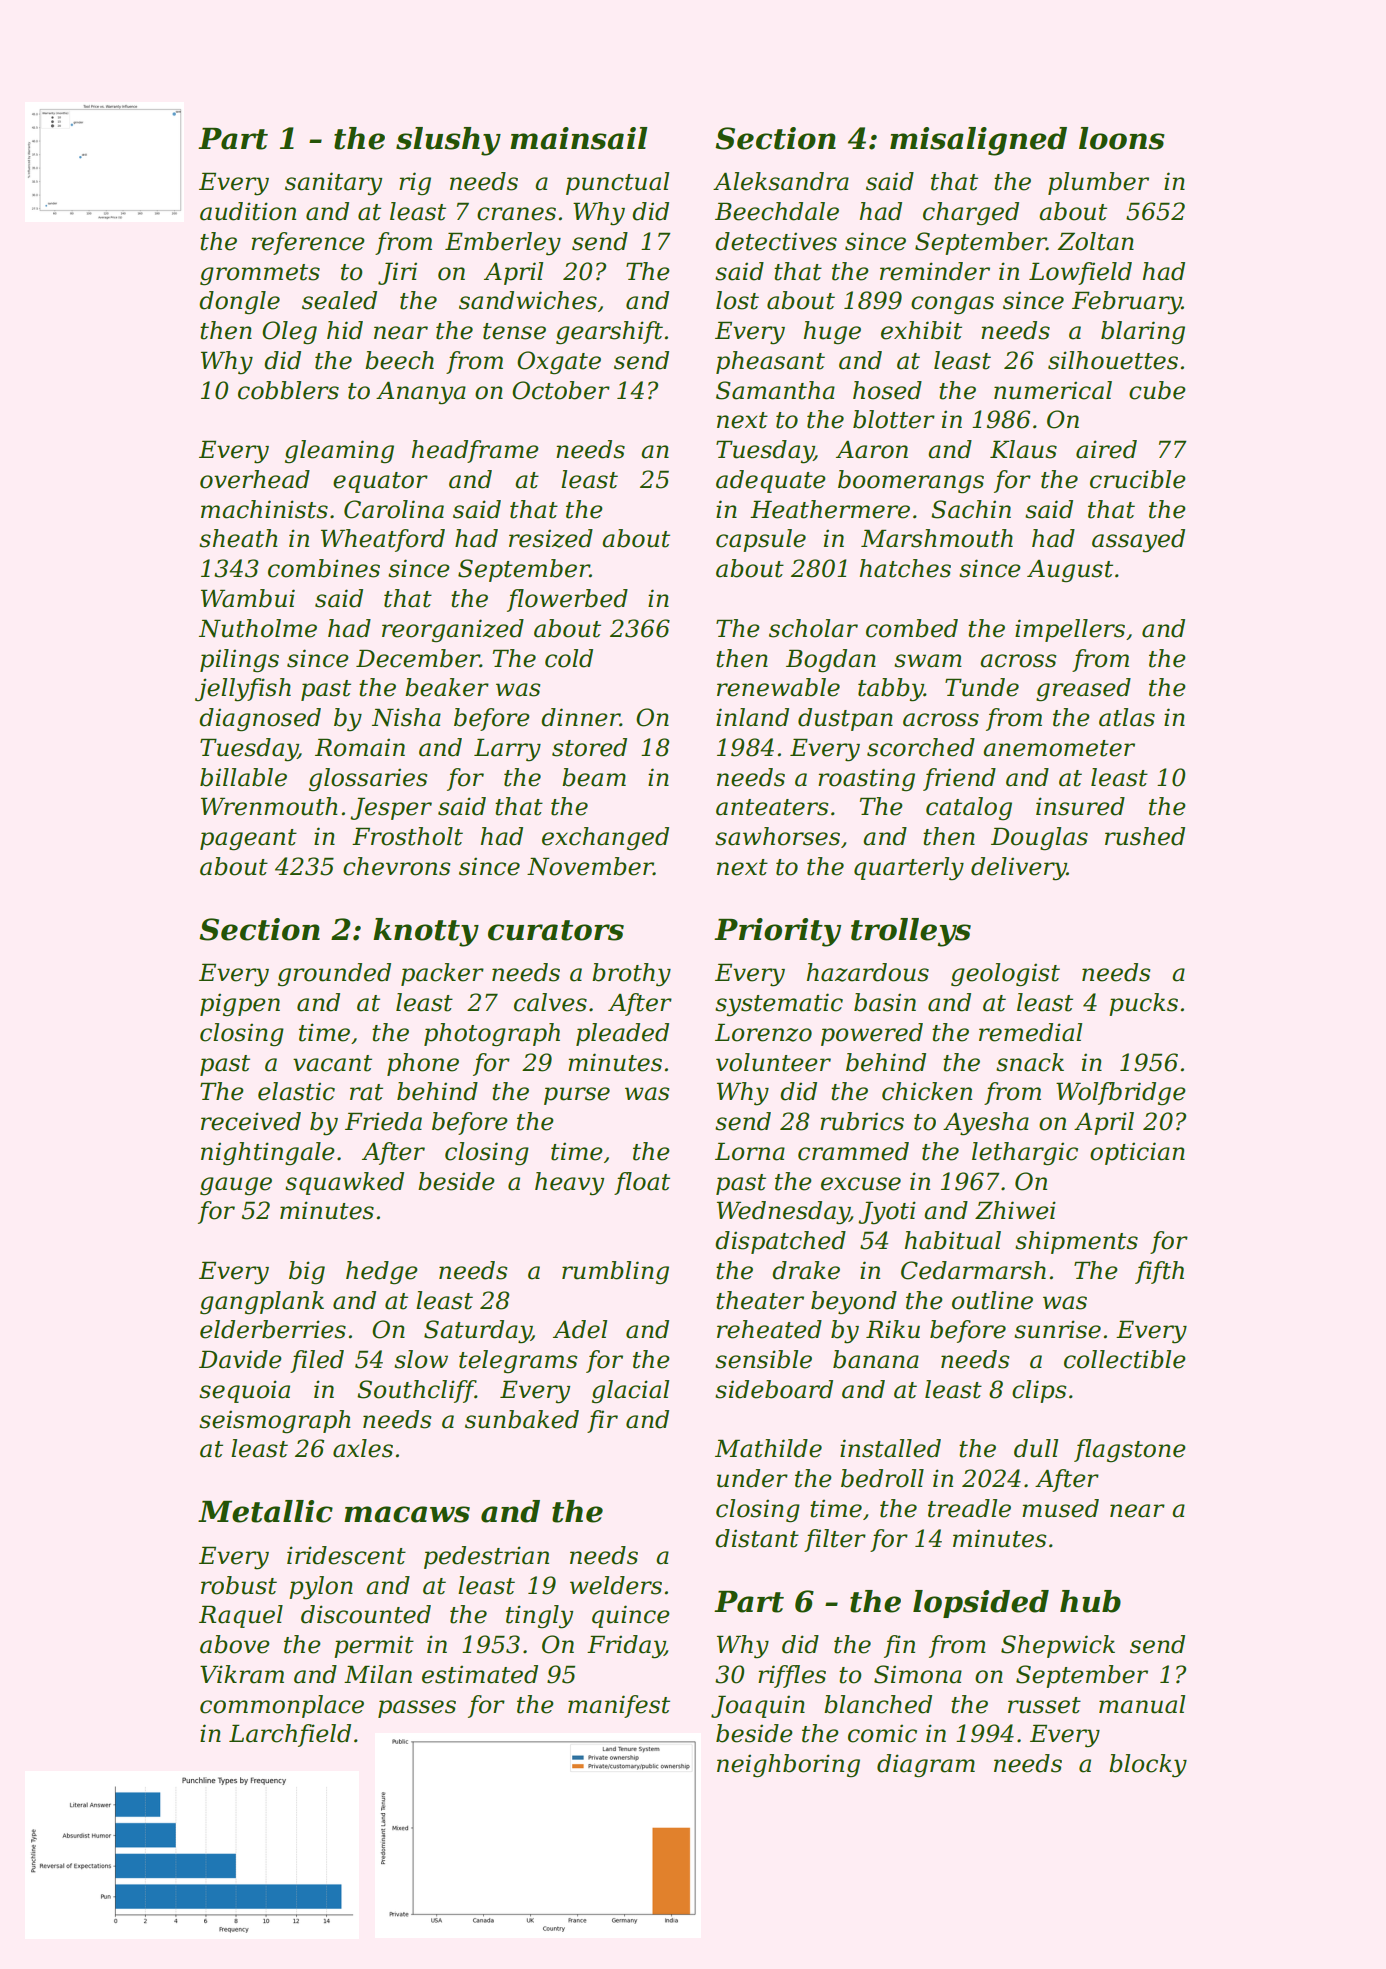 Image resolution: width=1386 pixels, height=1969 pixels. What do you see at coordinates (238, 538) in the screenshot?
I see `sheath` at bounding box center [238, 538].
